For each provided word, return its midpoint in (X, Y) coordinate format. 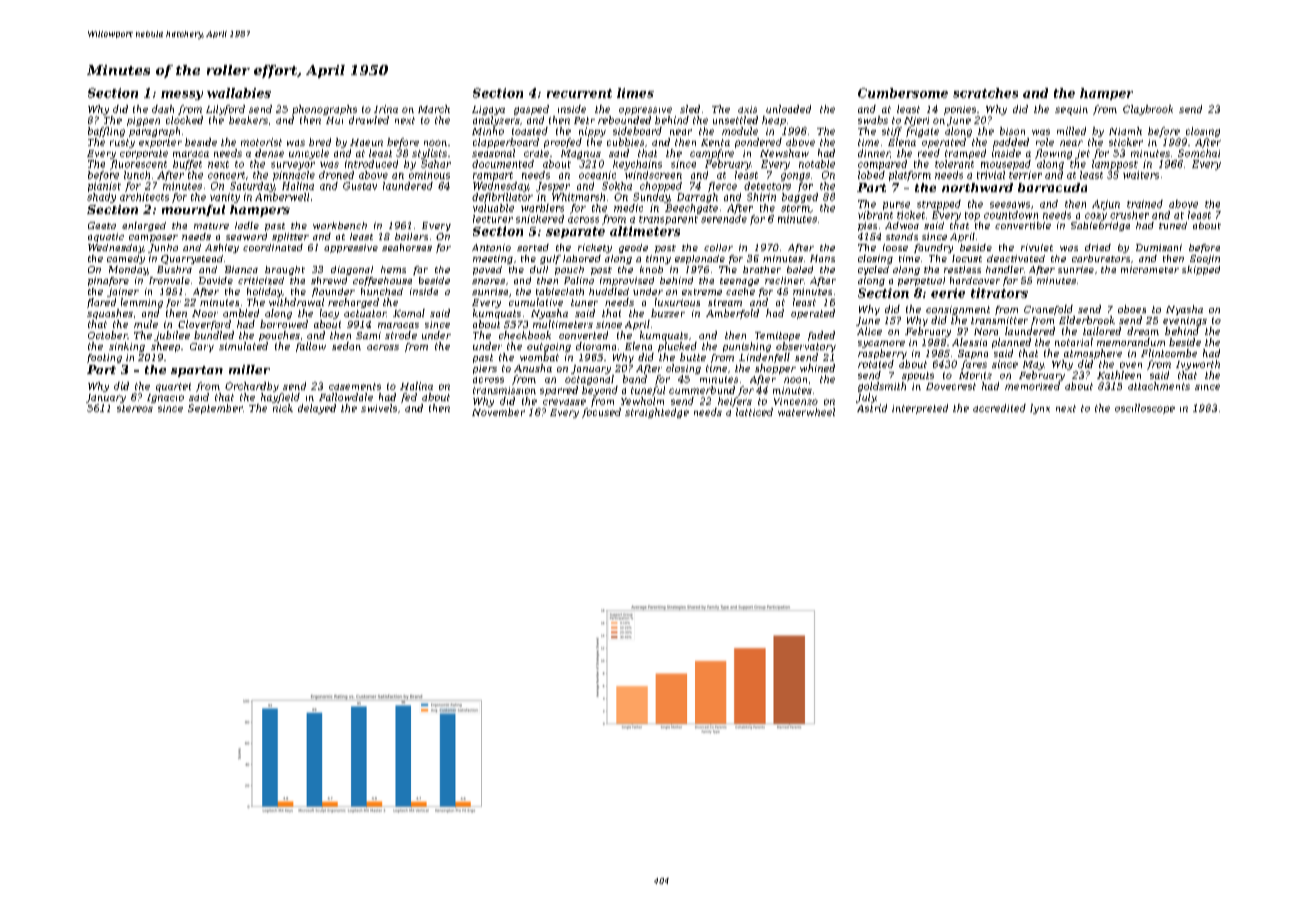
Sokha (617, 186)
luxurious (677, 302)
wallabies (239, 93)
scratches (985, 93)
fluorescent (138, 165)
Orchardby (252, 387)
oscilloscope (1145, 409)
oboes (1132, 309)
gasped (531, 110)
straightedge (657, 413)
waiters (1141, 175)
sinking (127, 347)
